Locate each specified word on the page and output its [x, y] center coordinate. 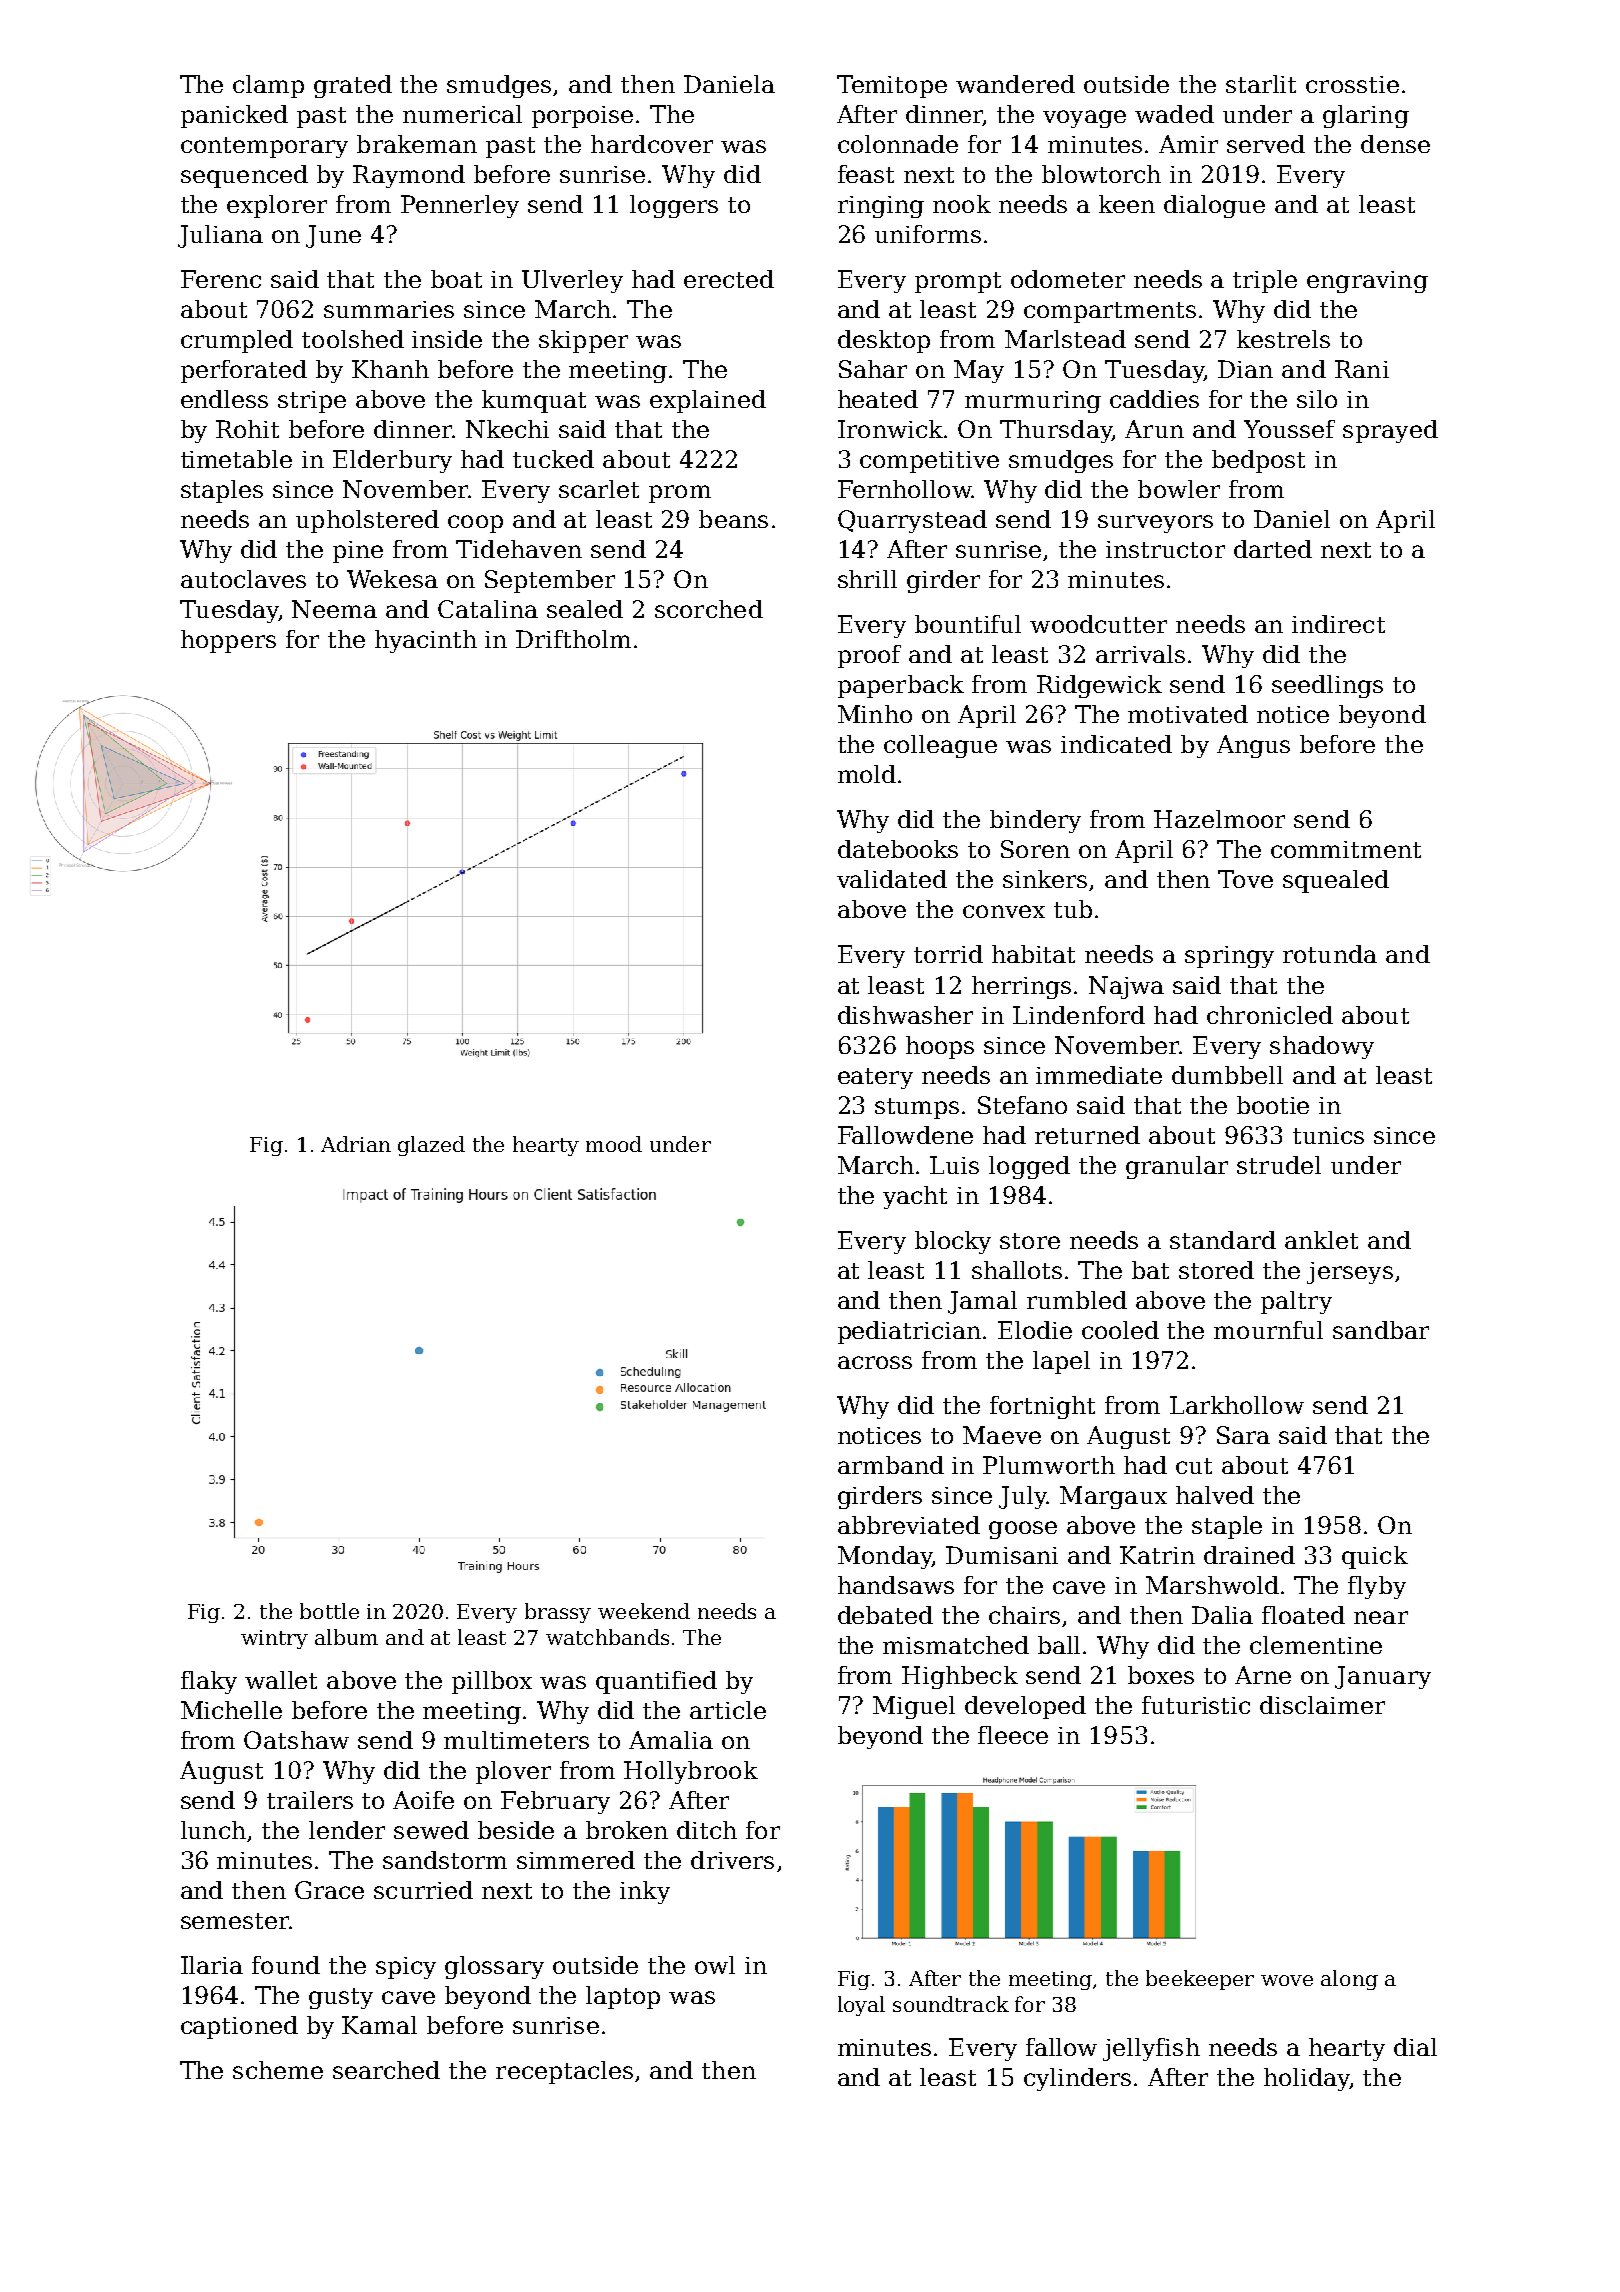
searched [386, 2070]
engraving [1367, 282]
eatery [875, 1078]
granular [1177, 1167]
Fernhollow [905, 489]
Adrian [356, 1144]
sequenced [244, 176]
